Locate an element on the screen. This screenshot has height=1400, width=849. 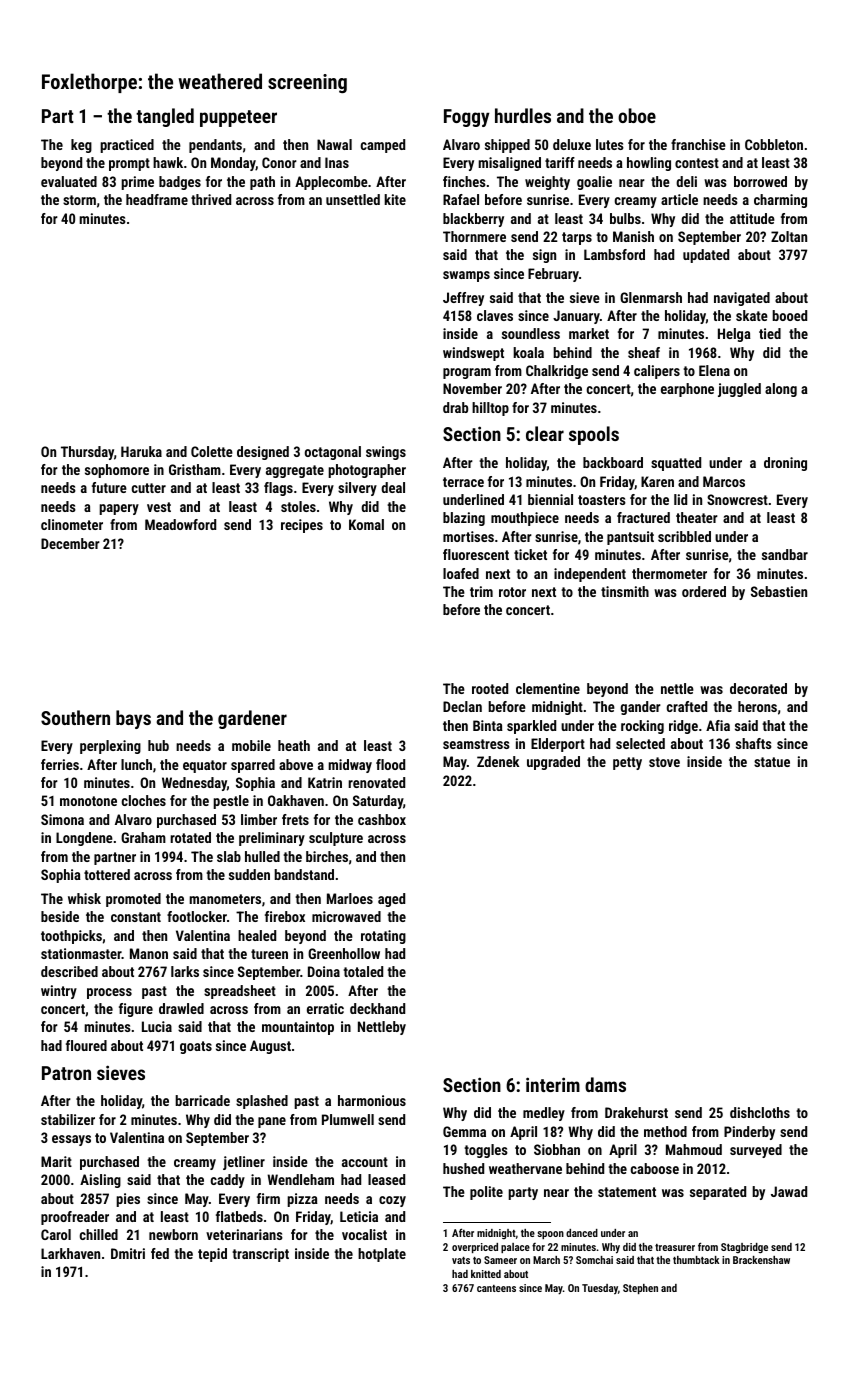
oboe is located at coordinates (637, 115).
